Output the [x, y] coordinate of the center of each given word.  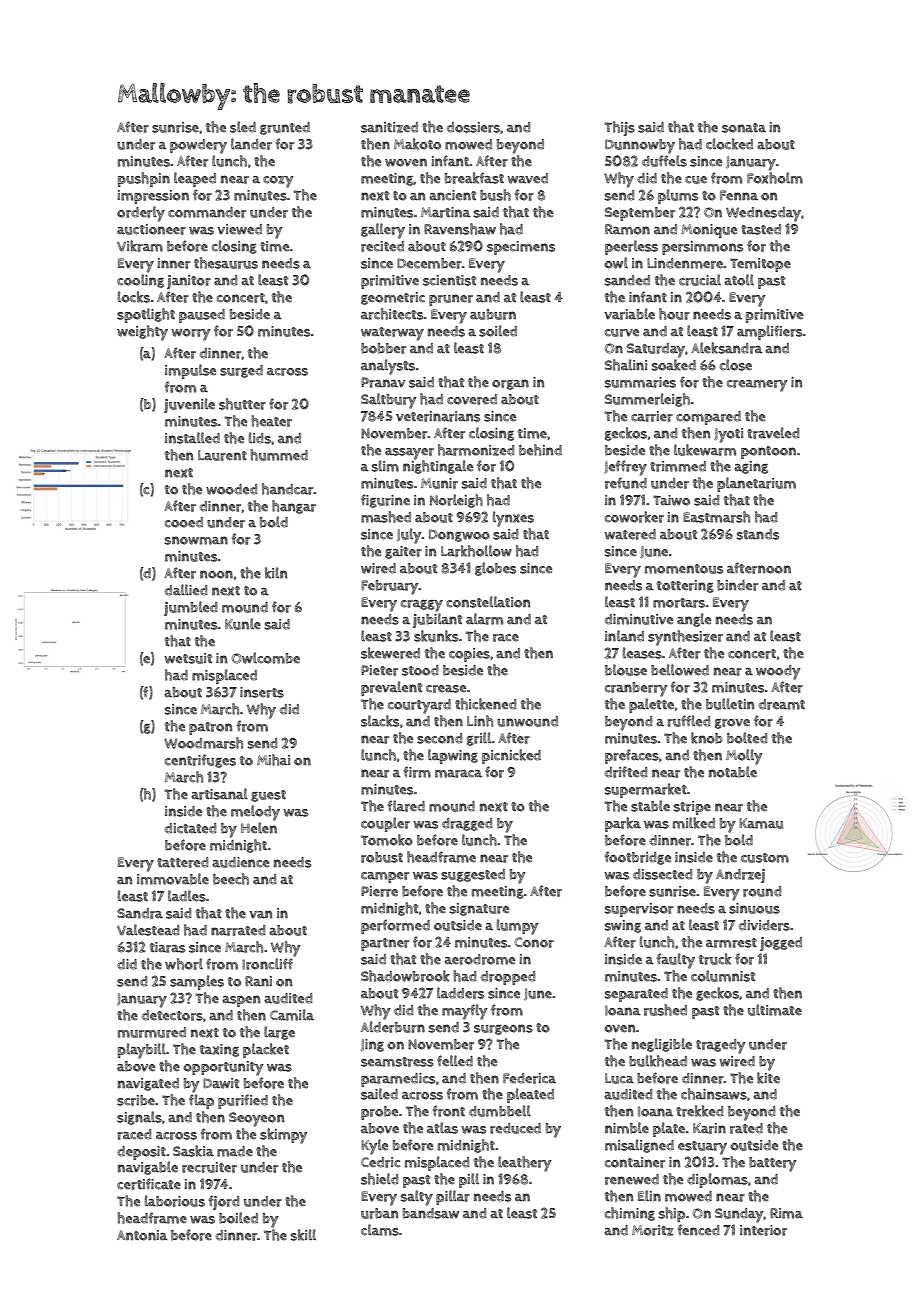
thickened [485, 704]
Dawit [221, 1083]
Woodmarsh [203, 743]
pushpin [144, 179]
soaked [674, 365]
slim [385, 466]
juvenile [189, 405]
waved [528, 178]
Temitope [760, 265]
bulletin [730, 704]
